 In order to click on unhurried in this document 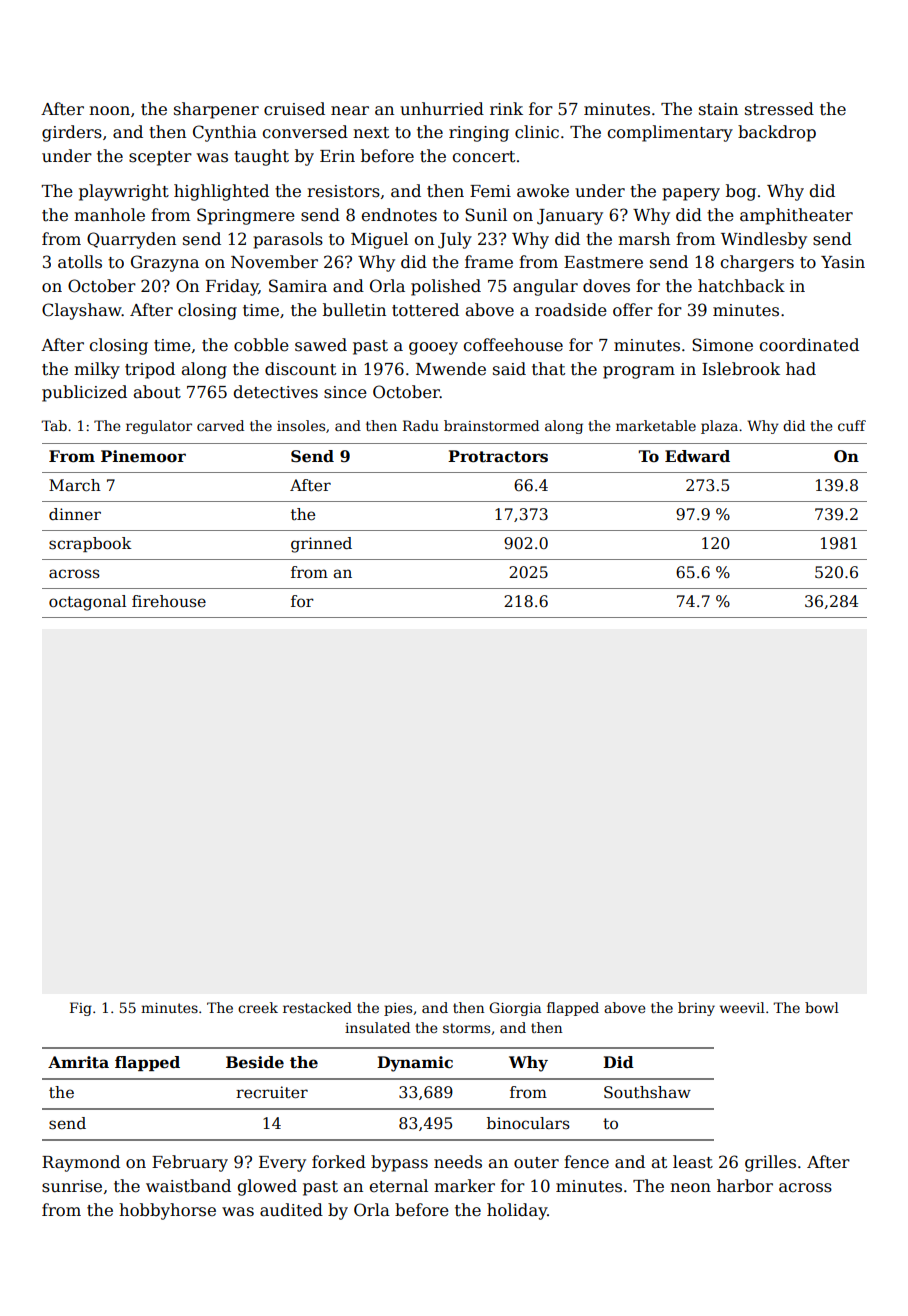, I will do `click(442, 109)`.
